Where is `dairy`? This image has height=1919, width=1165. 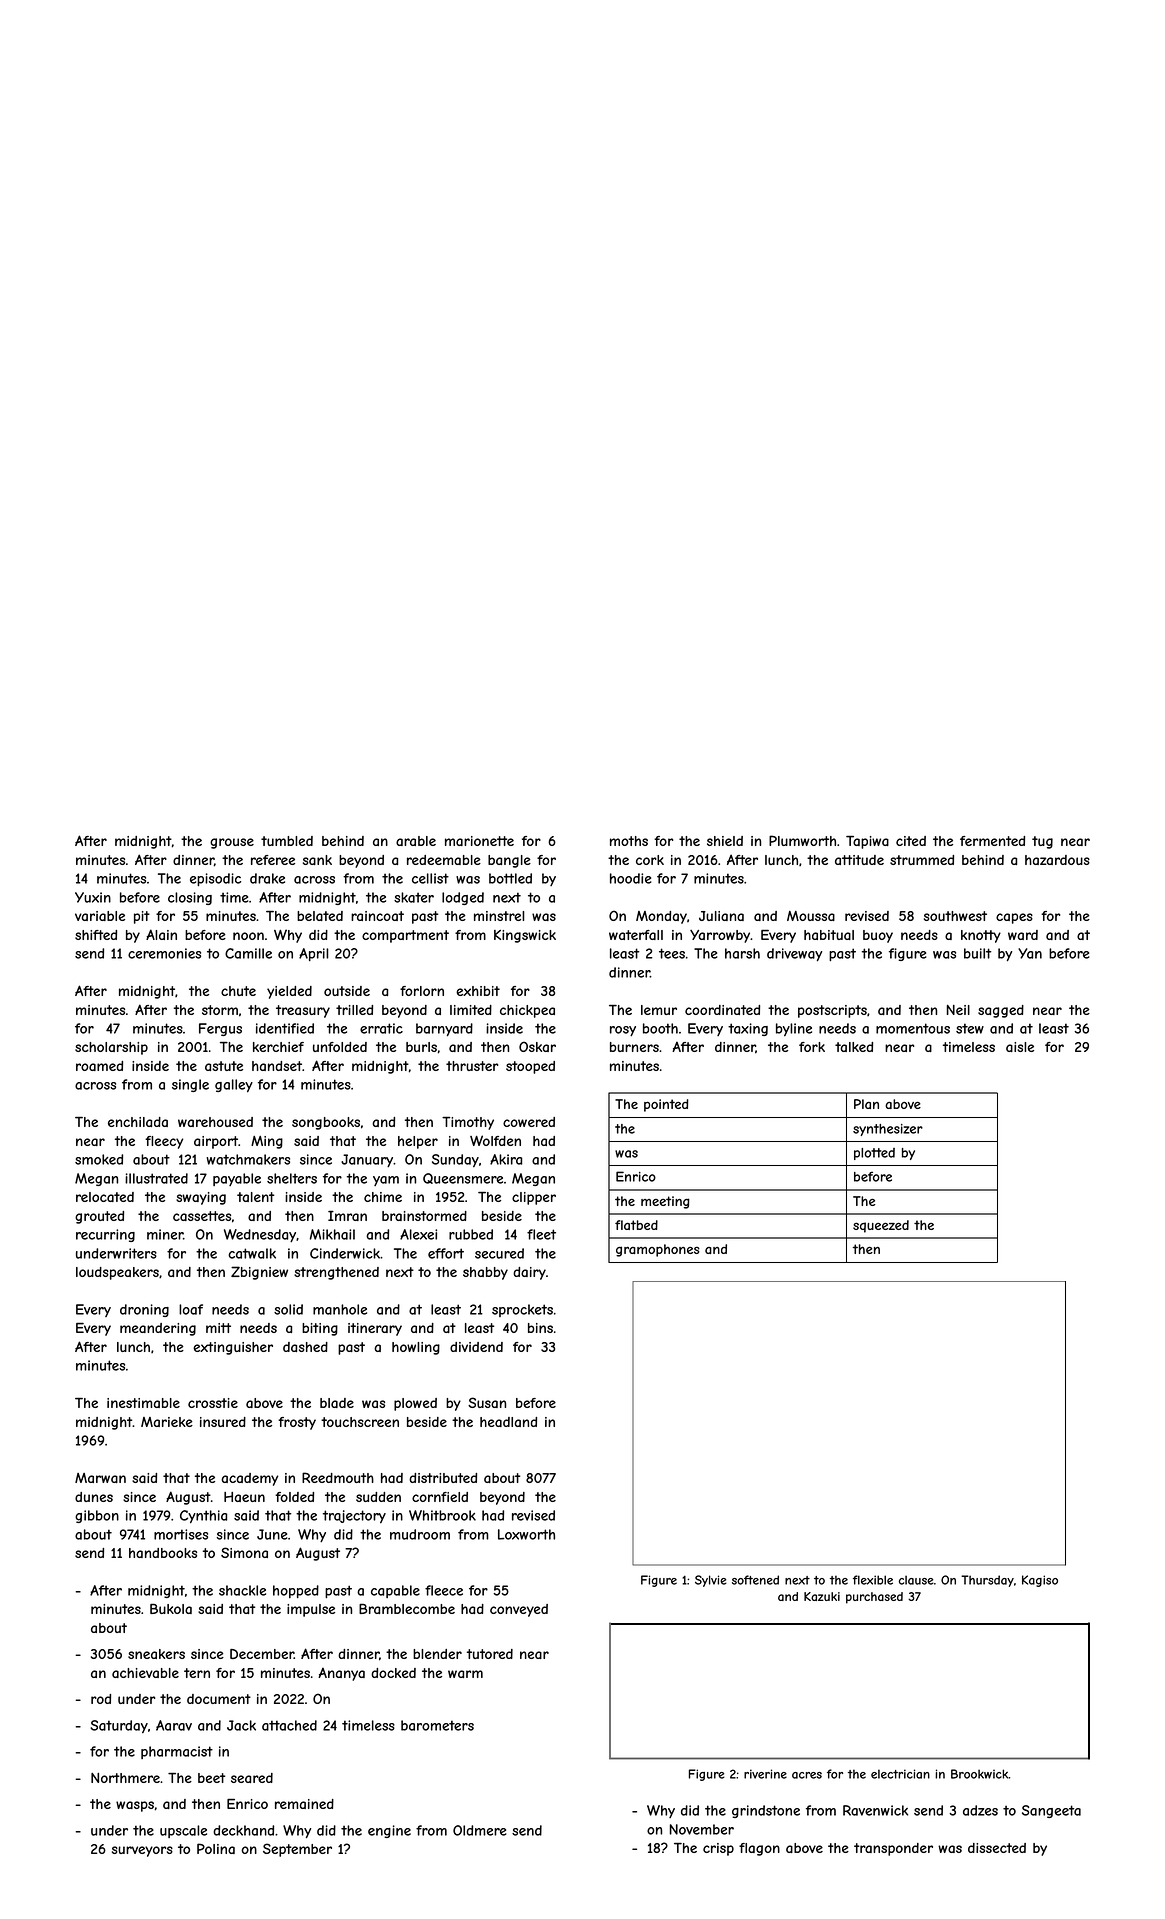 dairy is located at coordinates (529, 1273).
